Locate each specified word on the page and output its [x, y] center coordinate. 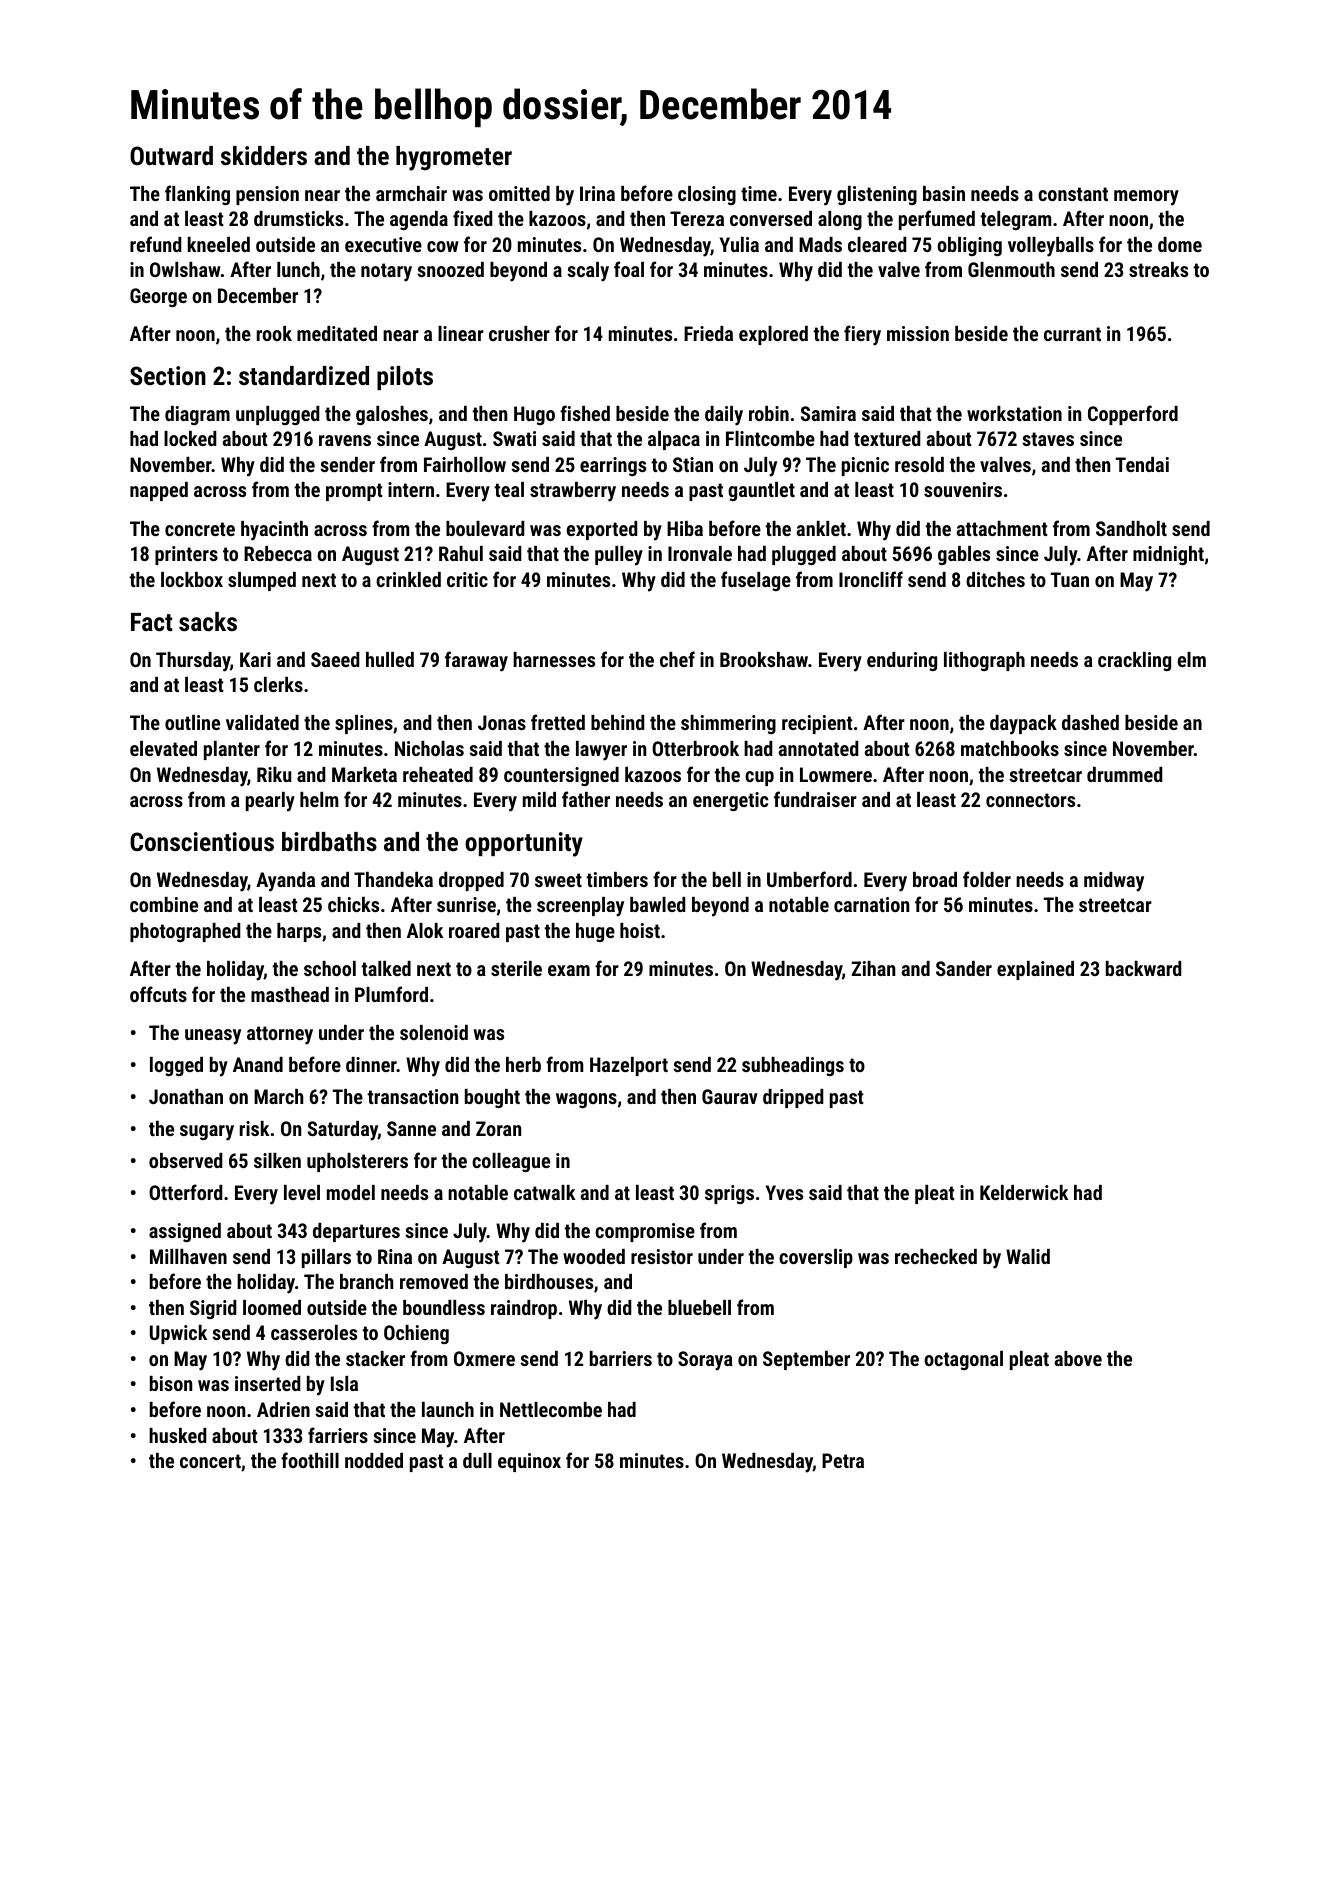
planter [232, 750]
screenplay [580, 907]
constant [1073, 194]
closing [707, 195]
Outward [171, 155]
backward [1144, 968]
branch [366, 1281]
